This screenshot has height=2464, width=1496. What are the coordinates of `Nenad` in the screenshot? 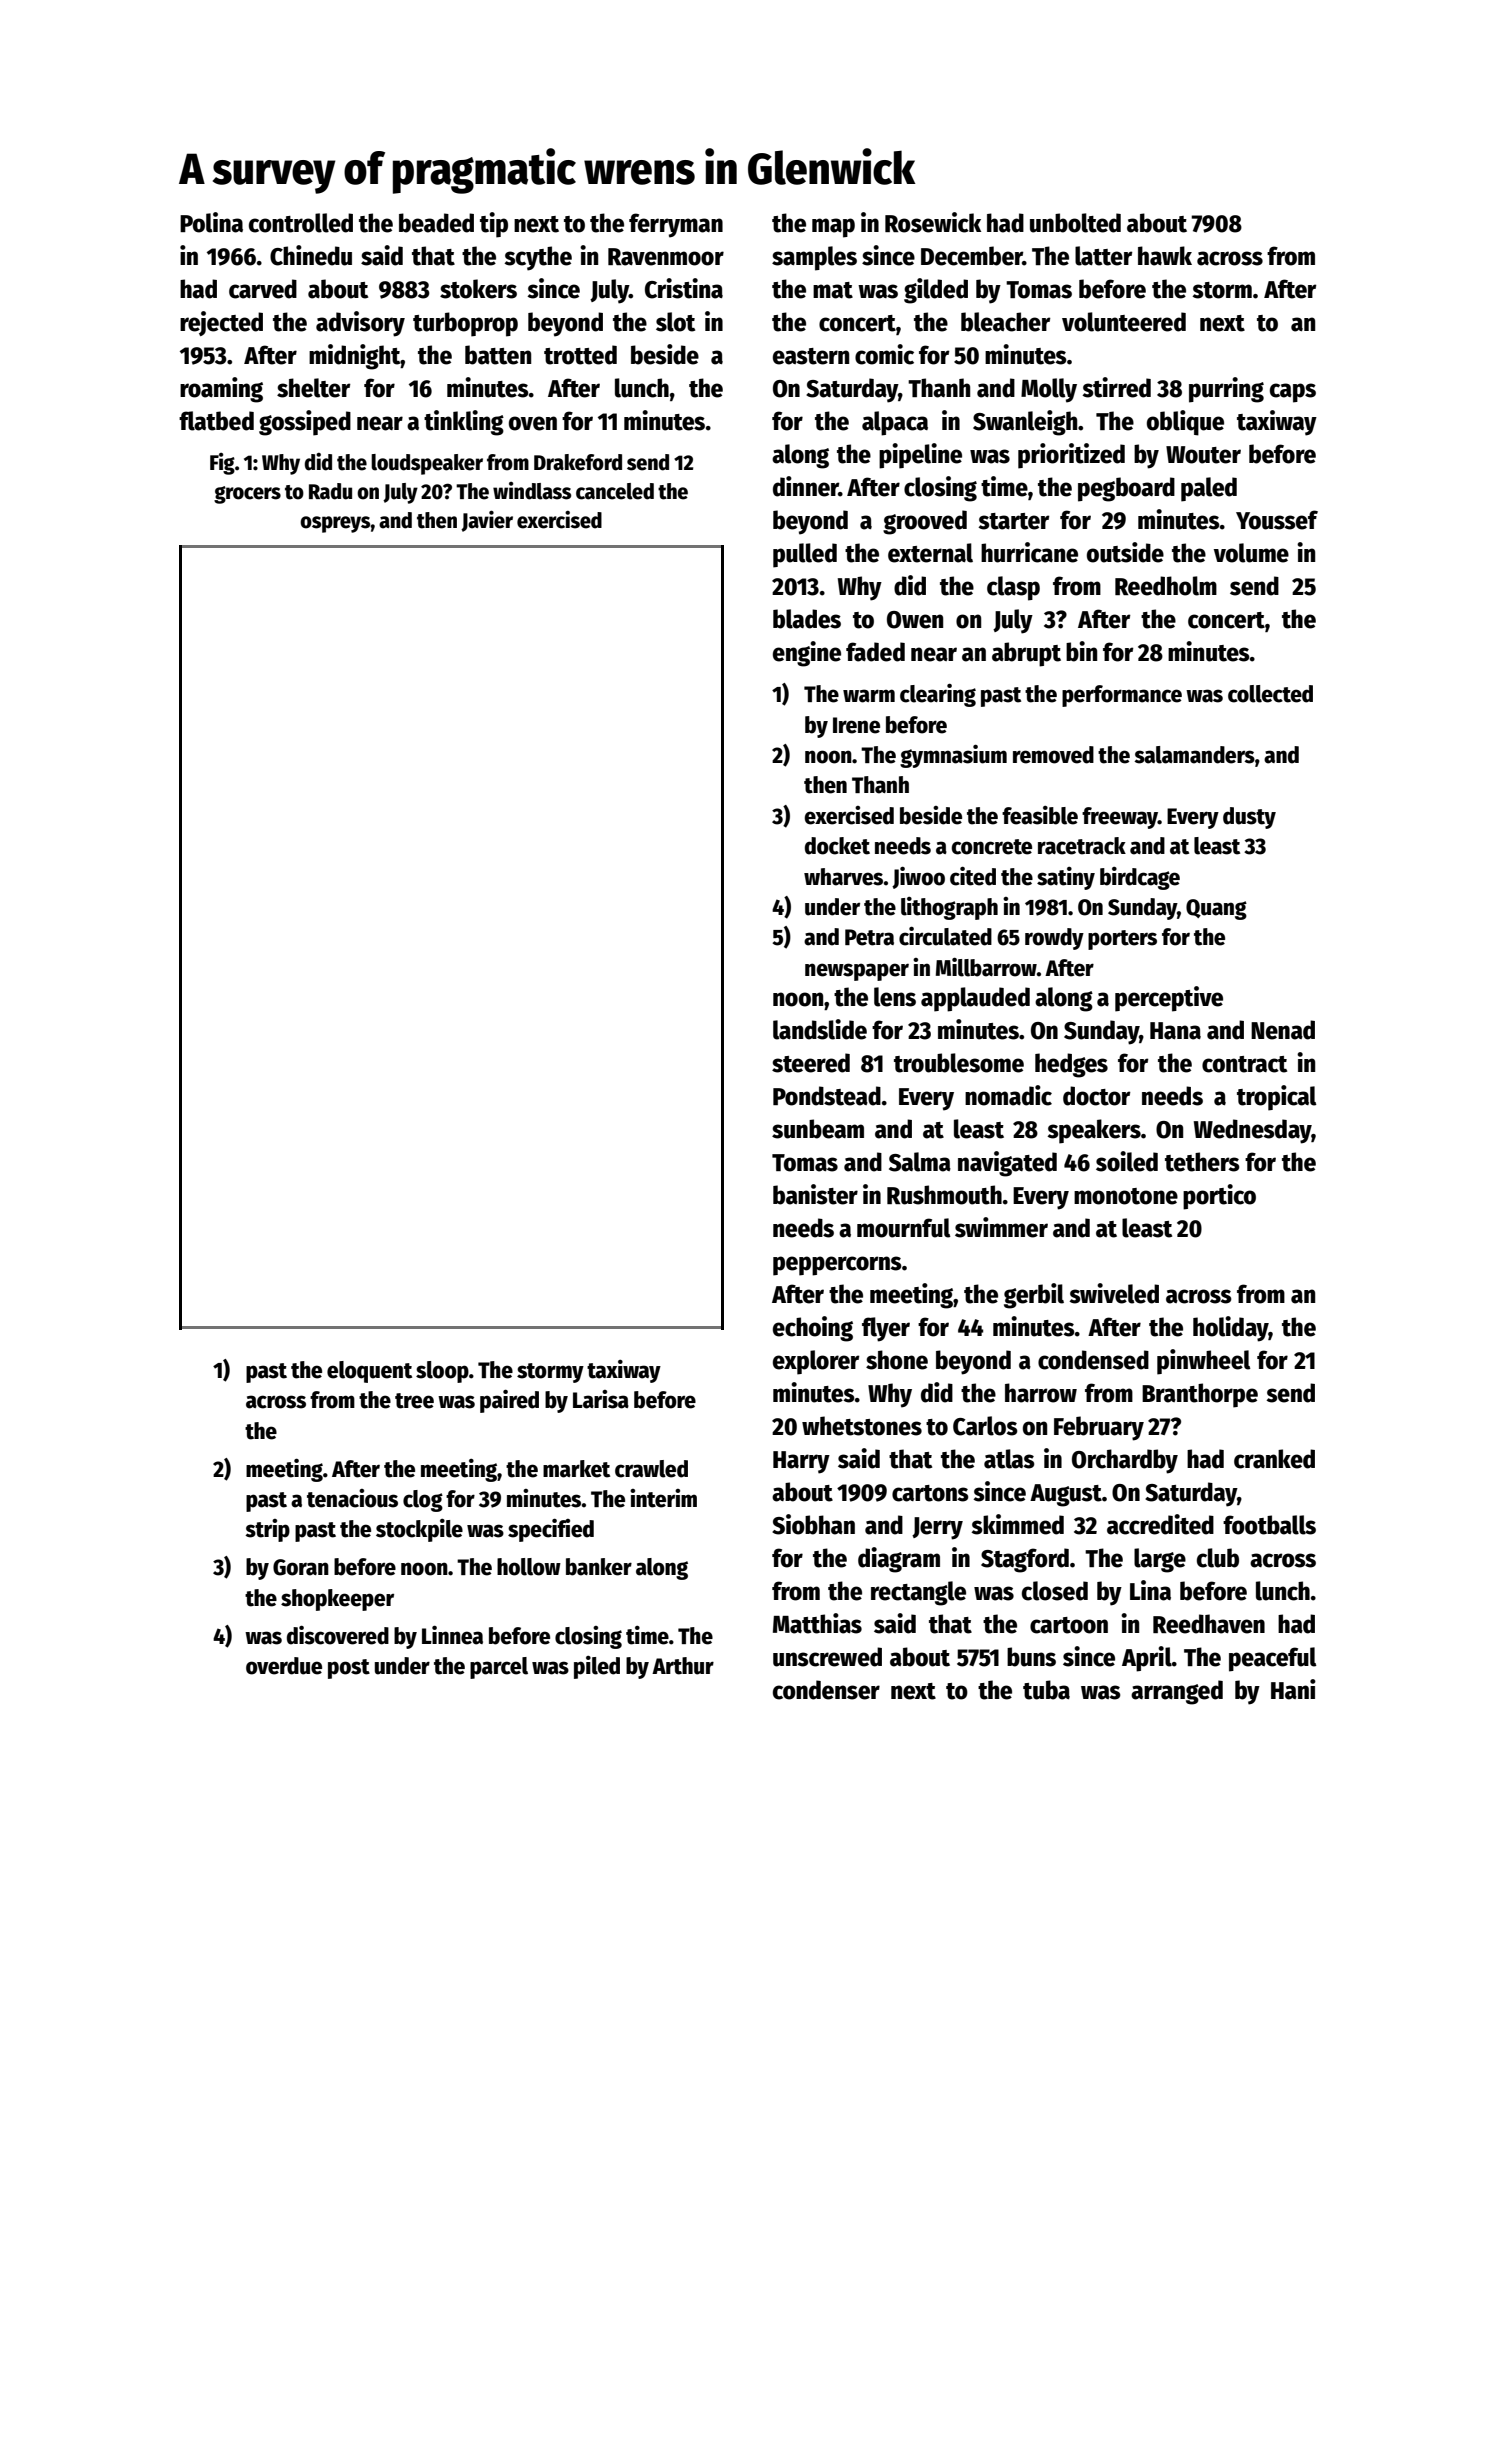 It's located at (1283, 1030).
